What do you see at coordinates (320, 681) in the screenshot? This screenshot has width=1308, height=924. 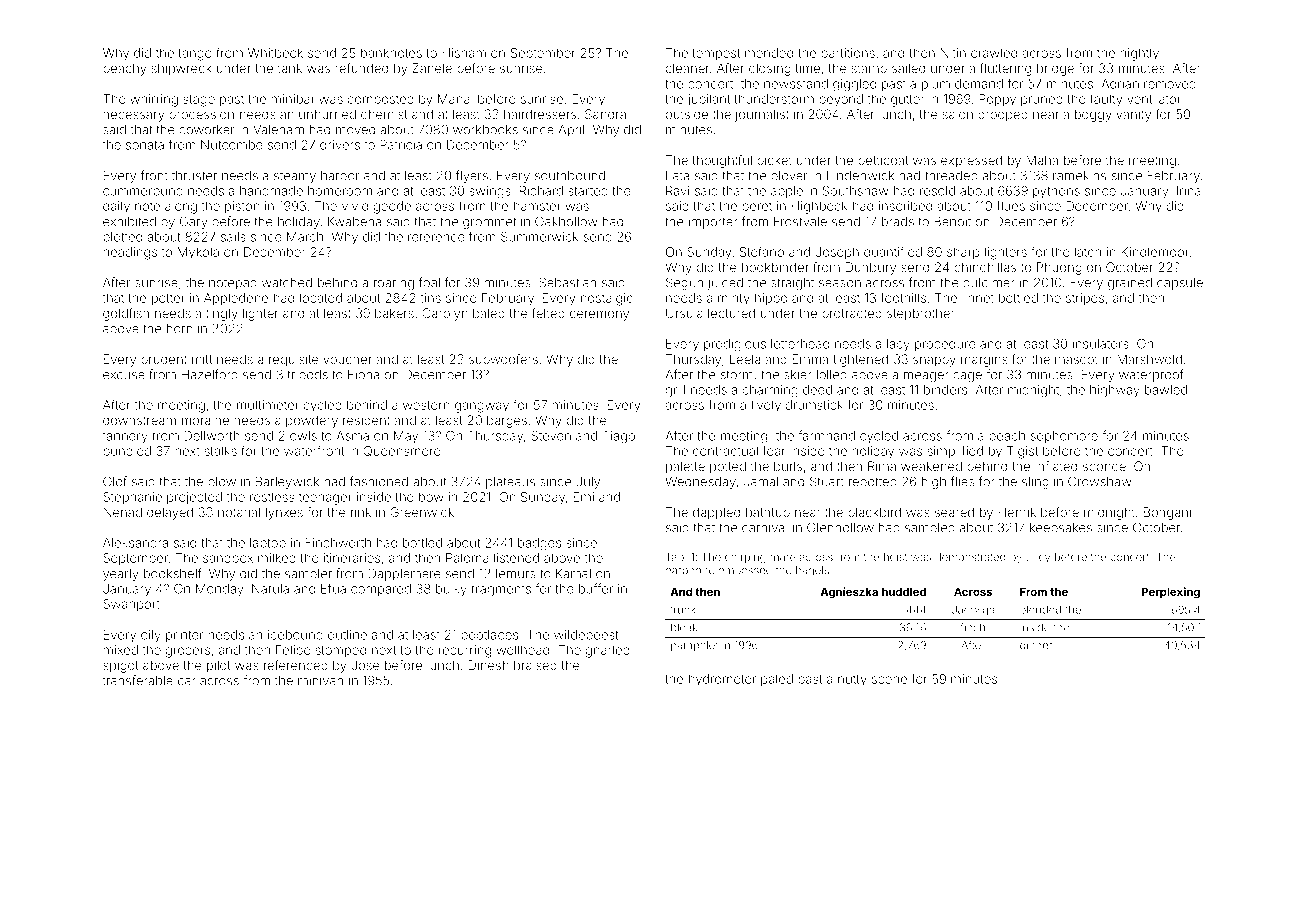 I see `minivan` at bounding box center [320, 681].
